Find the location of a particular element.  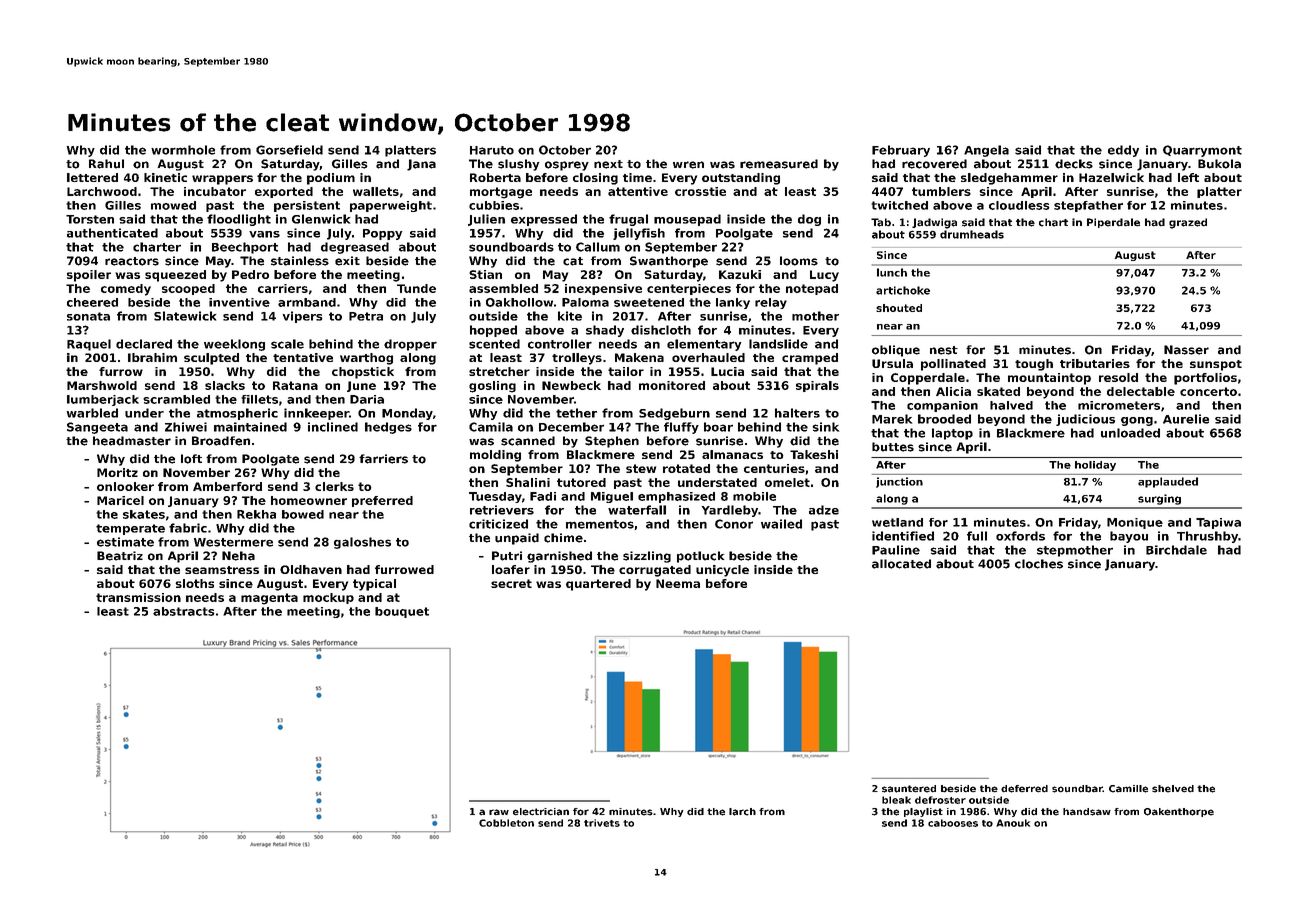

Angela is located at coordinates (986, 151).
